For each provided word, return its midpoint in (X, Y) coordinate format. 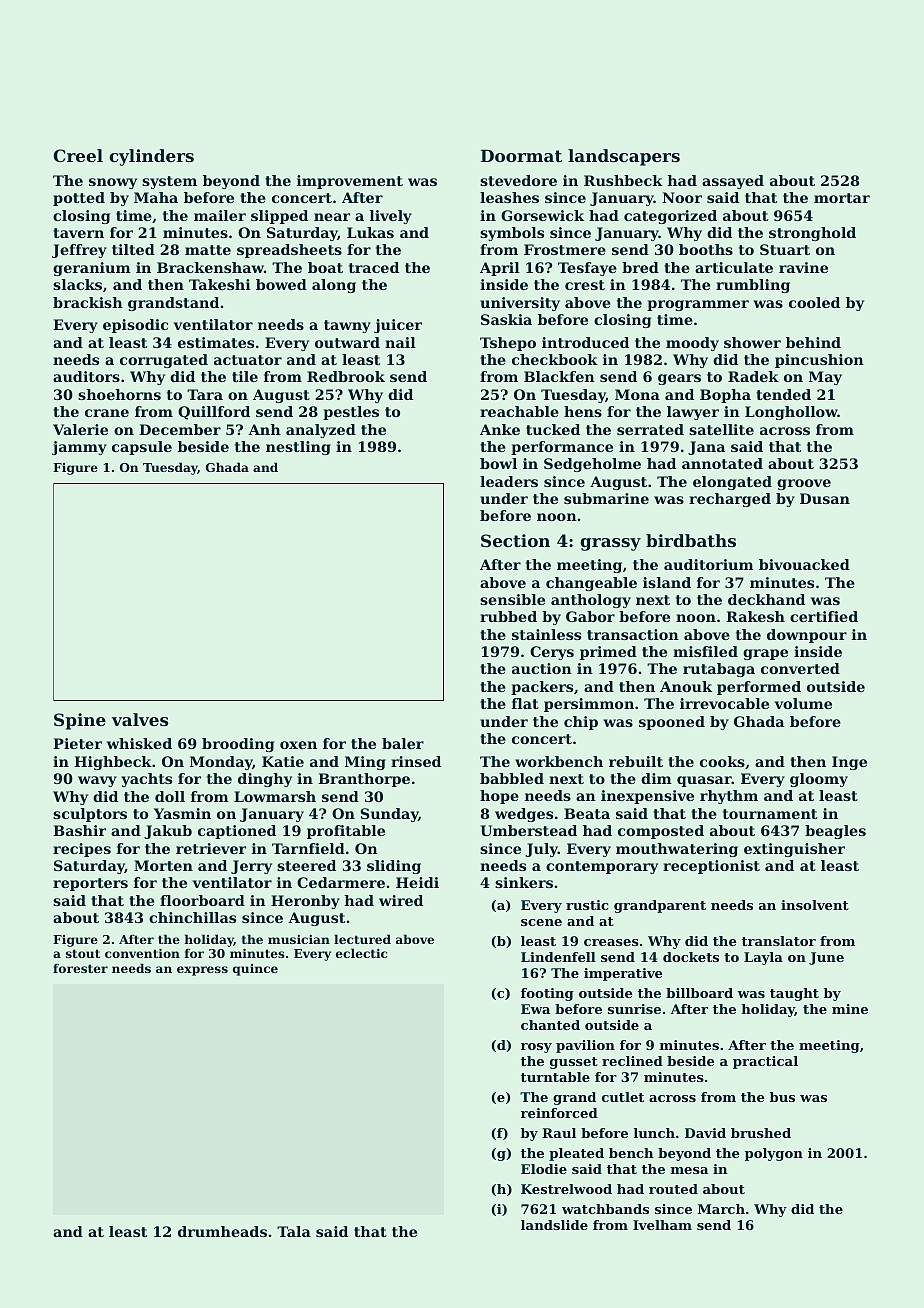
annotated (722, 463)
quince (255, 970)
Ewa (535, 1009)
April (500, 269)
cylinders (151, 157)
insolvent (815, 905)
